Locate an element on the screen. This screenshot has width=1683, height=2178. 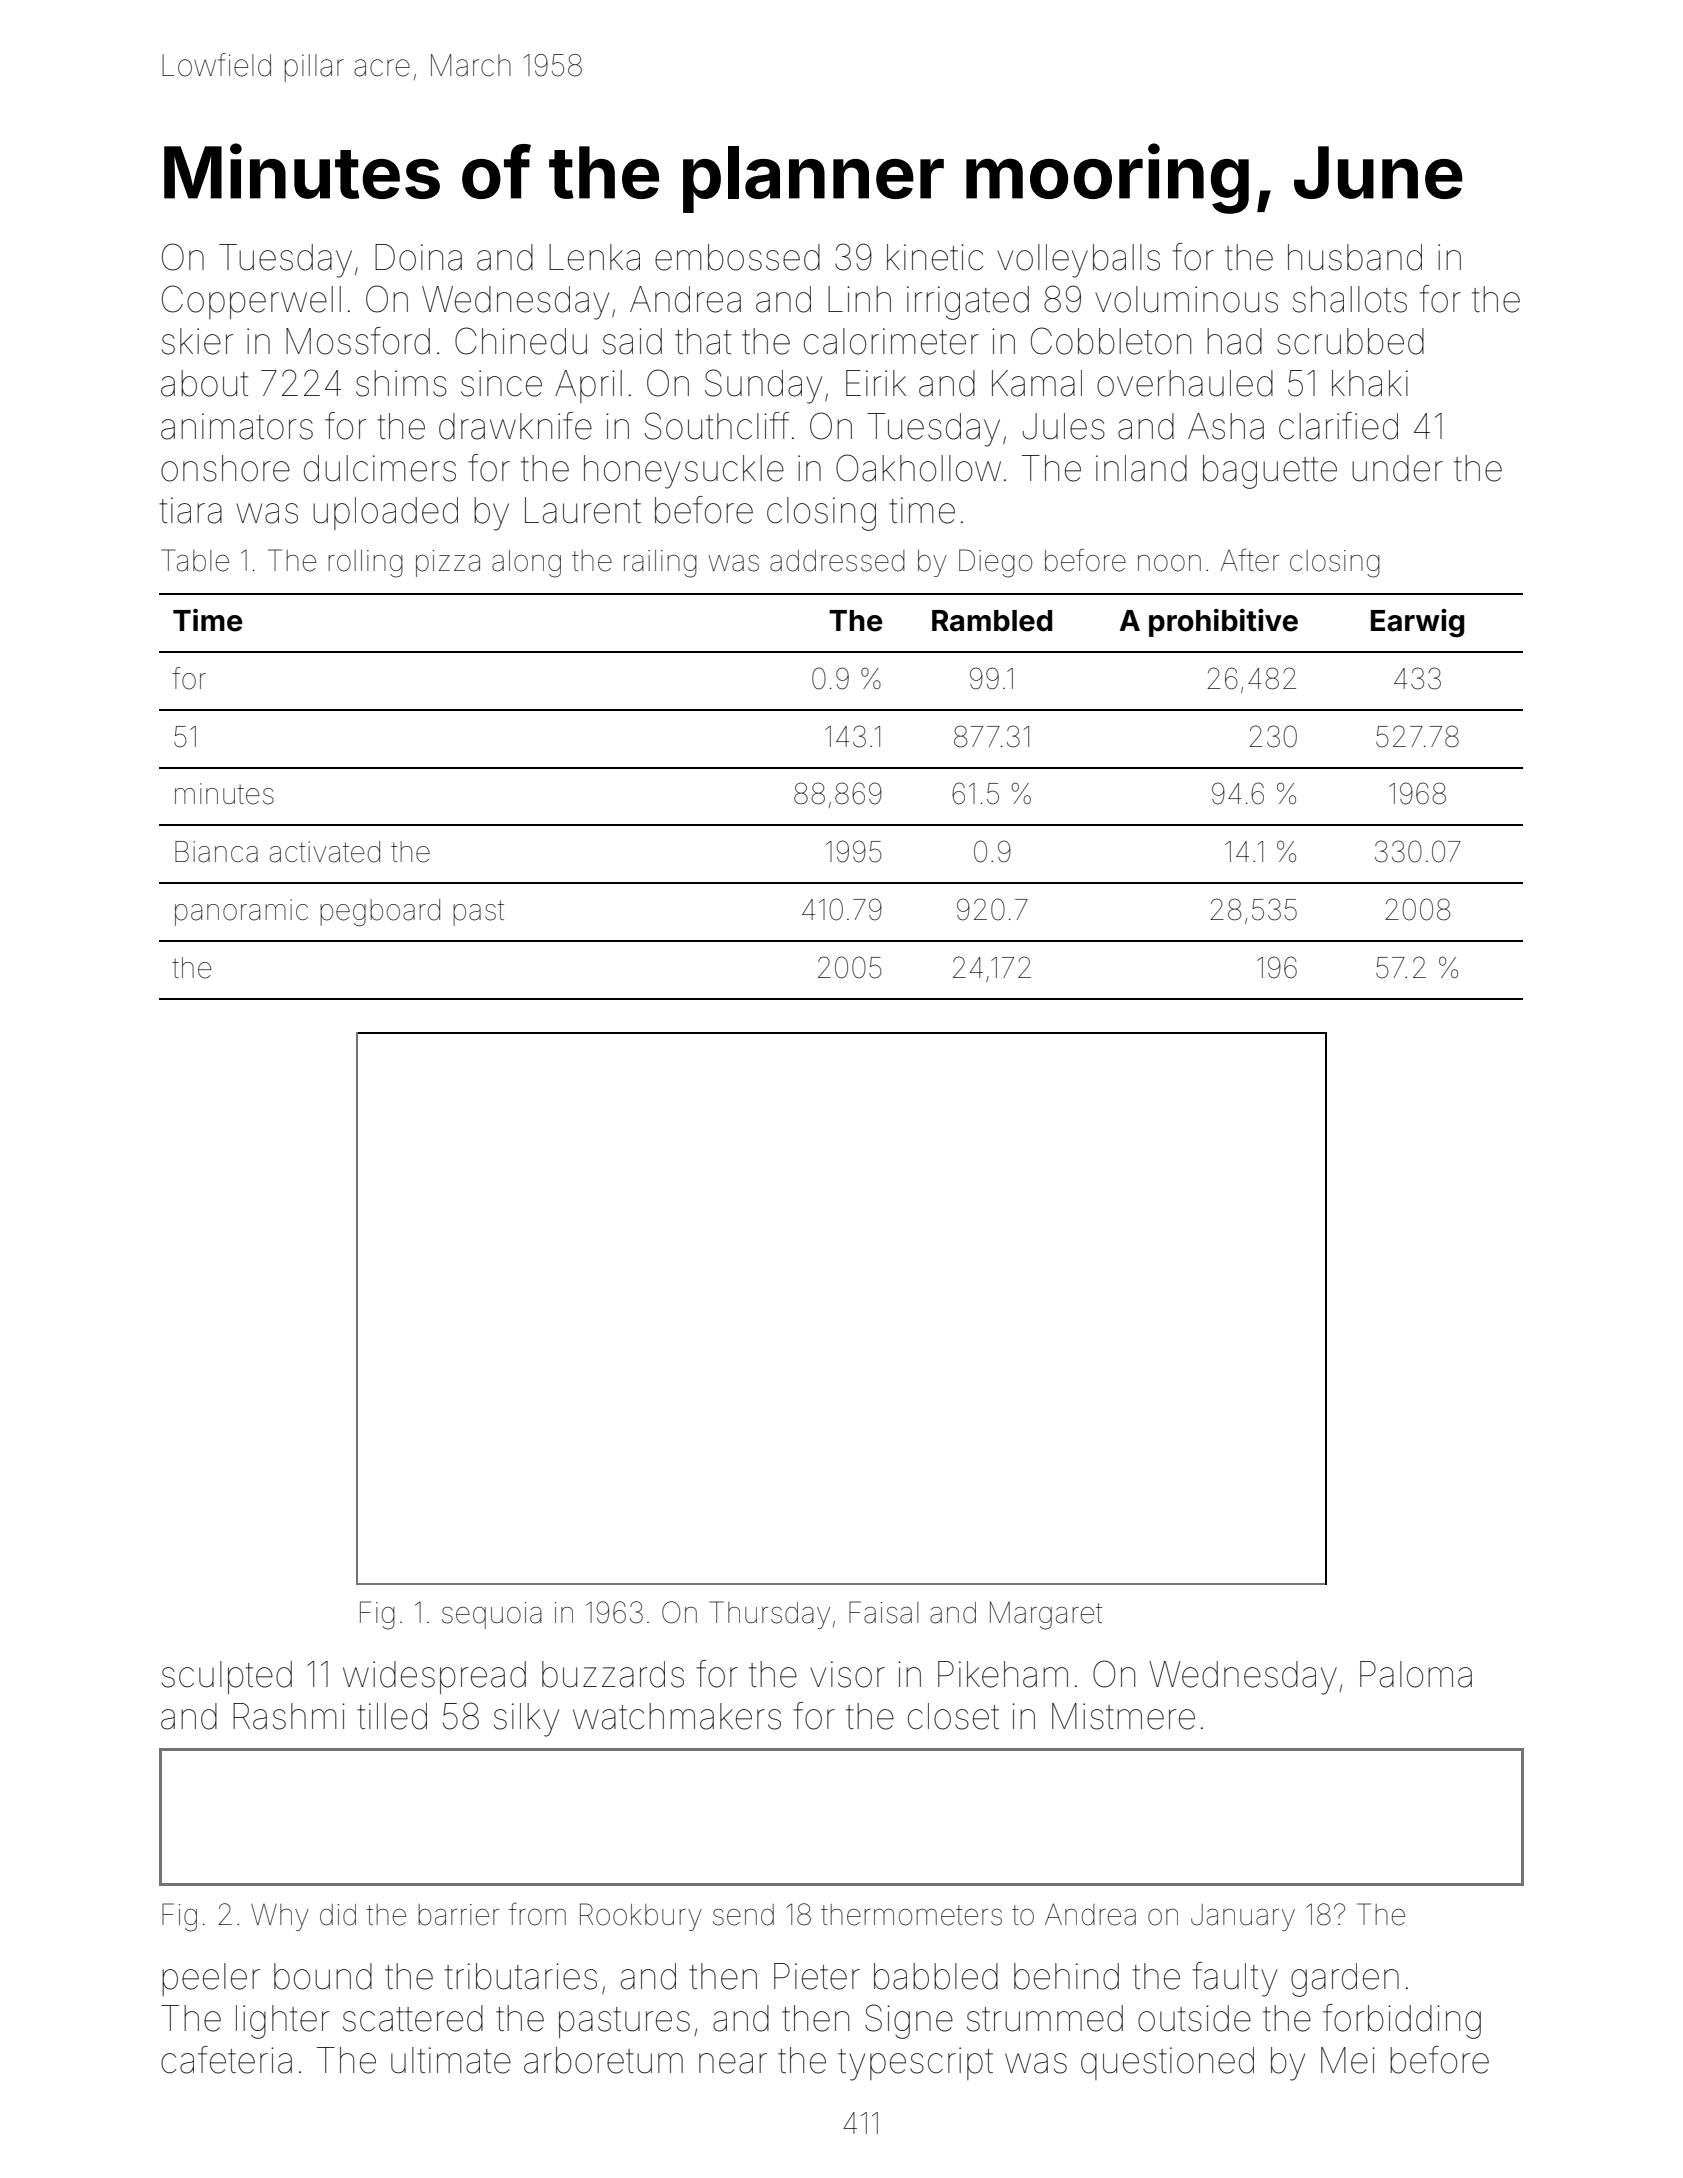
Earwig is located at coordinates (1417, 623).
